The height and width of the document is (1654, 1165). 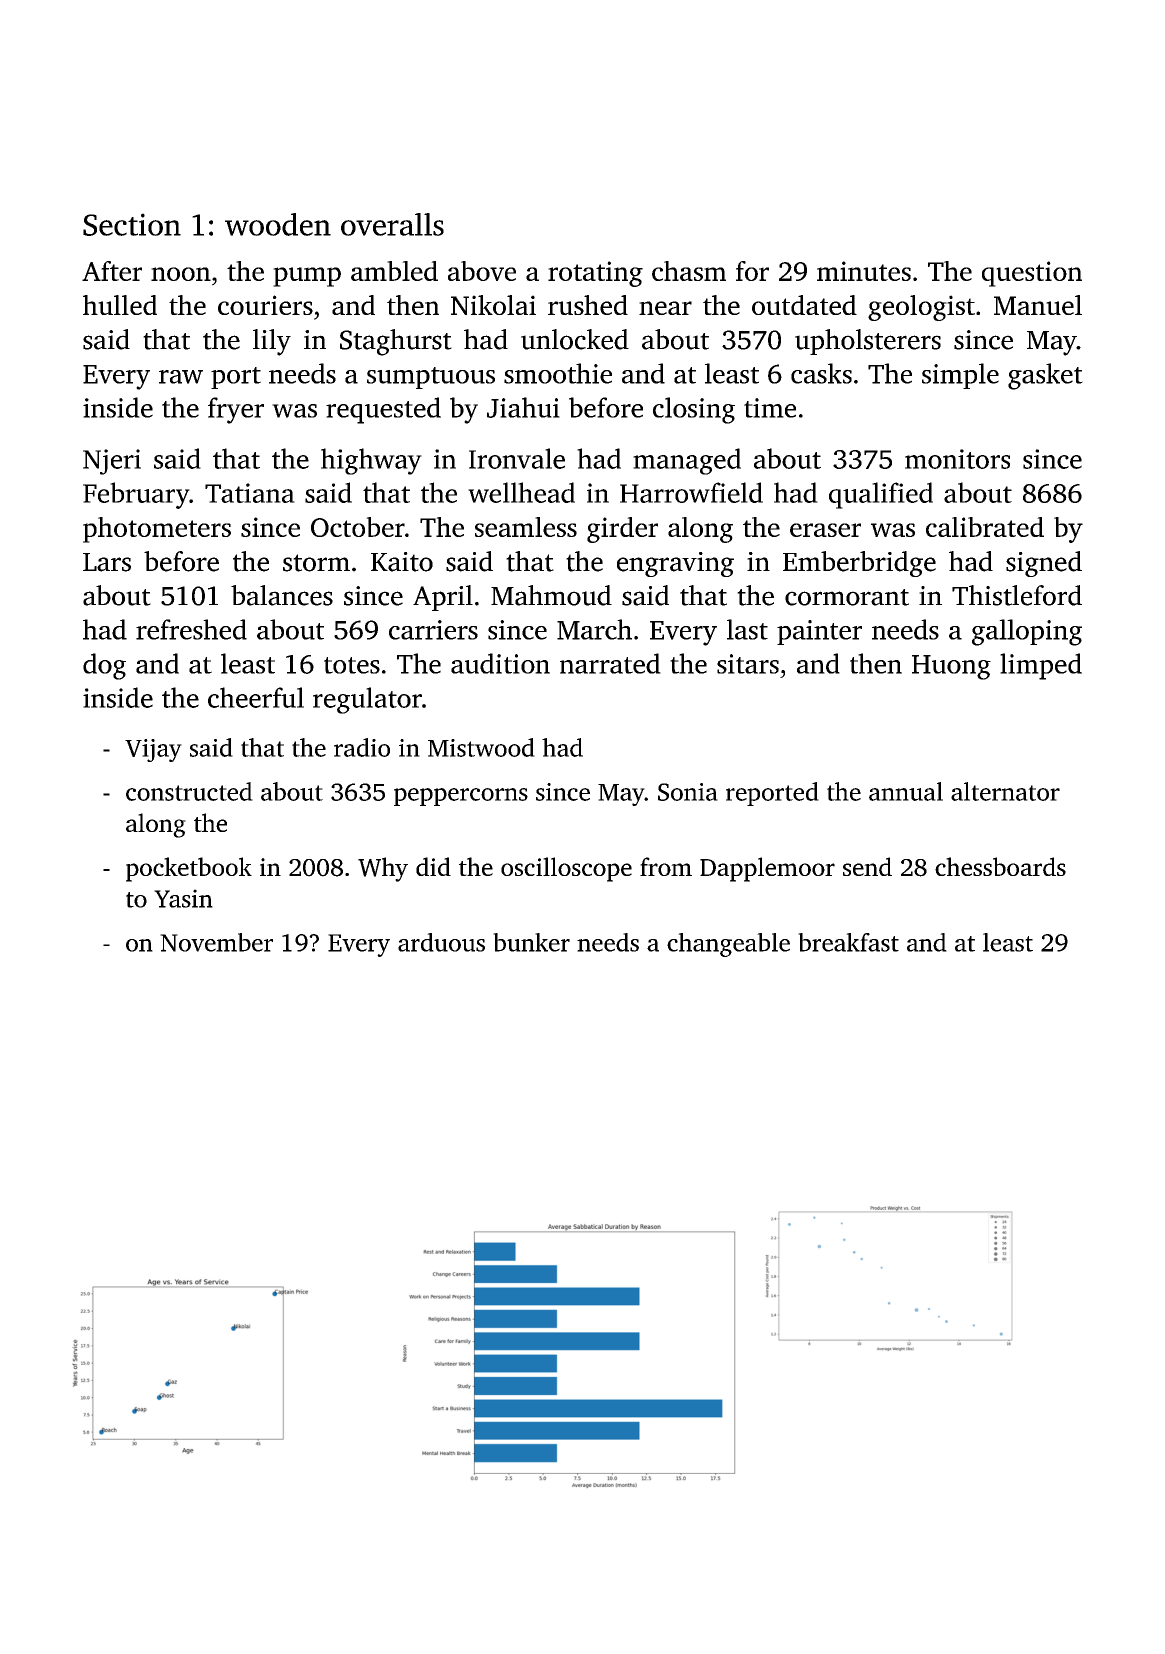 What do you see at coordinates (278, 224) in the document?
I see `wooden` at bounding box center [278, 224].
